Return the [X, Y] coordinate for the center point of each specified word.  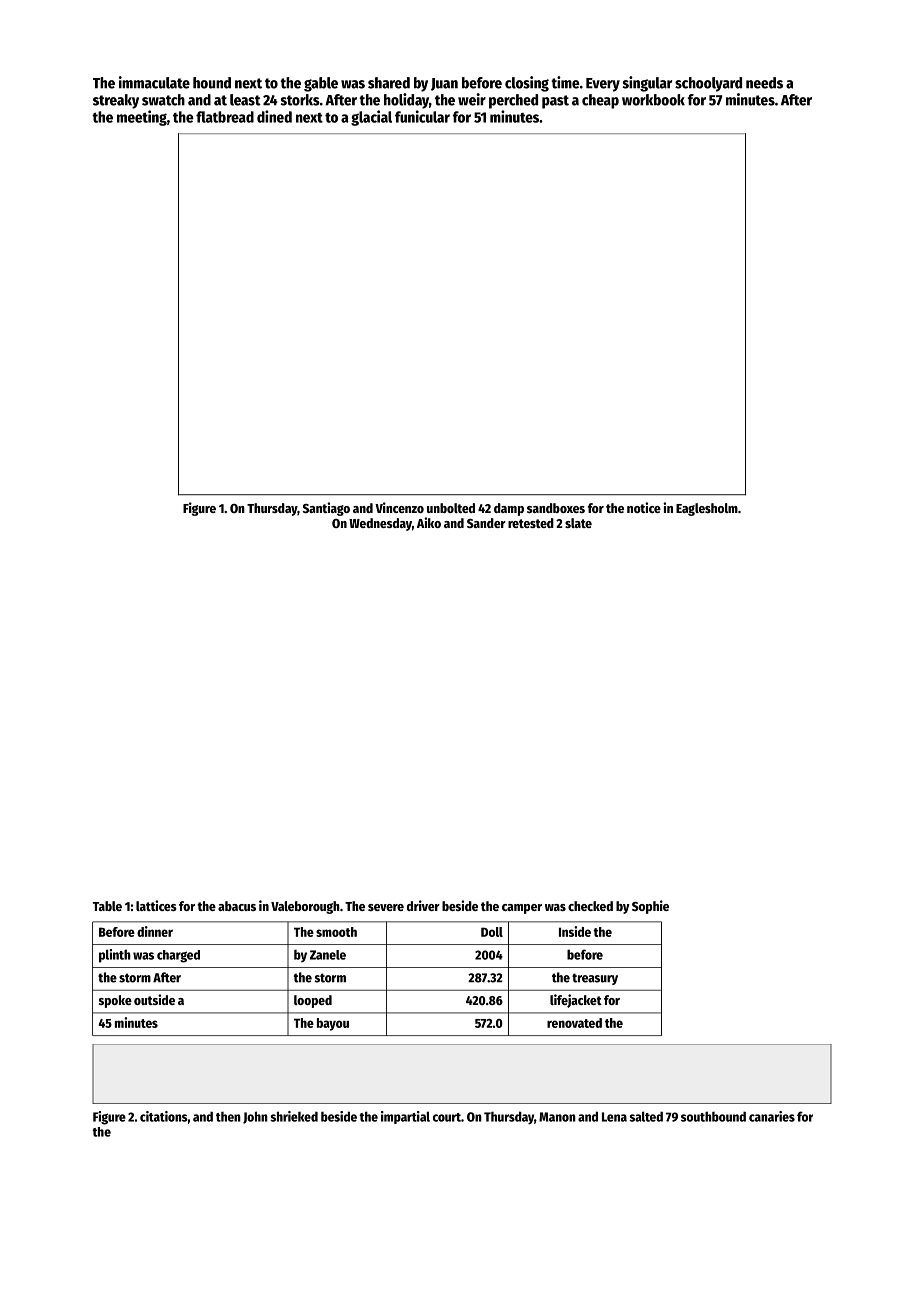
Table [107, 906]
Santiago [326, 509]
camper [522, 909]
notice [644, 507]
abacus [237, 906]
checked [590, 906]
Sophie [650, 907]
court [447, 1117]
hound [212, 83]
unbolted [451, 508]
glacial [371, 118]
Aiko [429, 522]
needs [764, 83]
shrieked [294, 1116]
